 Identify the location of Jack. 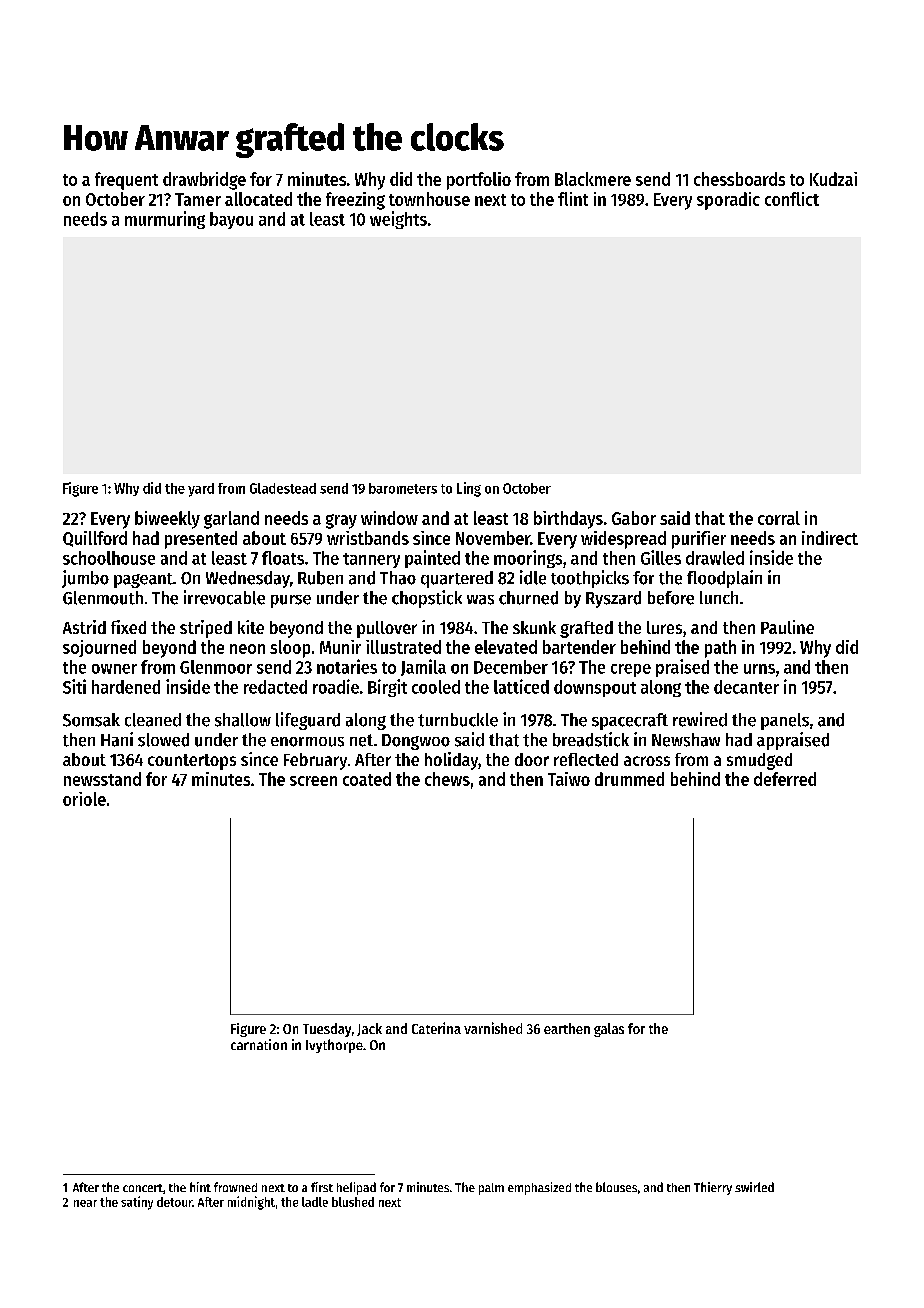
(369, 1029).
